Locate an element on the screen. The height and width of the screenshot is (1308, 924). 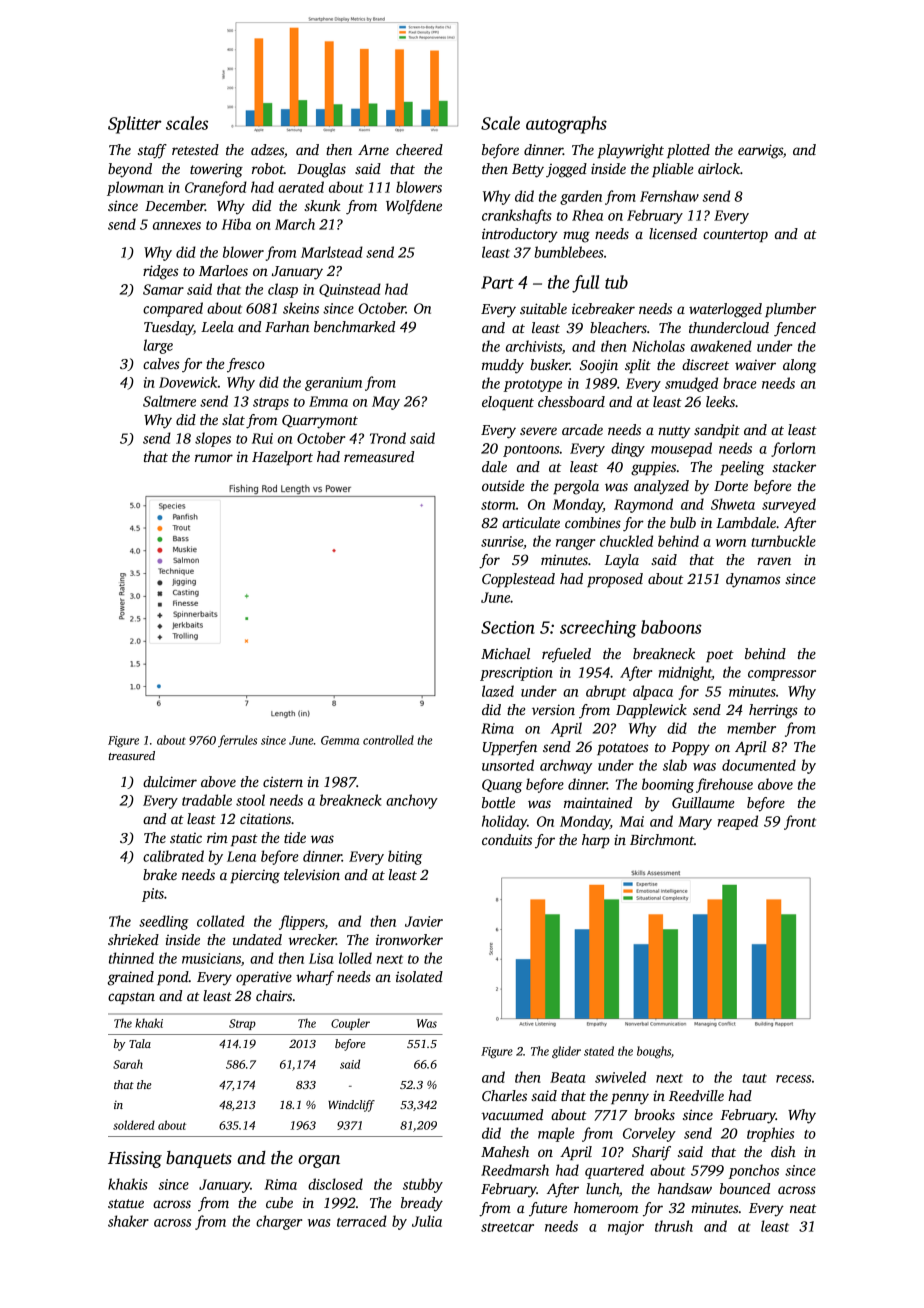
front is located at coordinates (800, 822).
